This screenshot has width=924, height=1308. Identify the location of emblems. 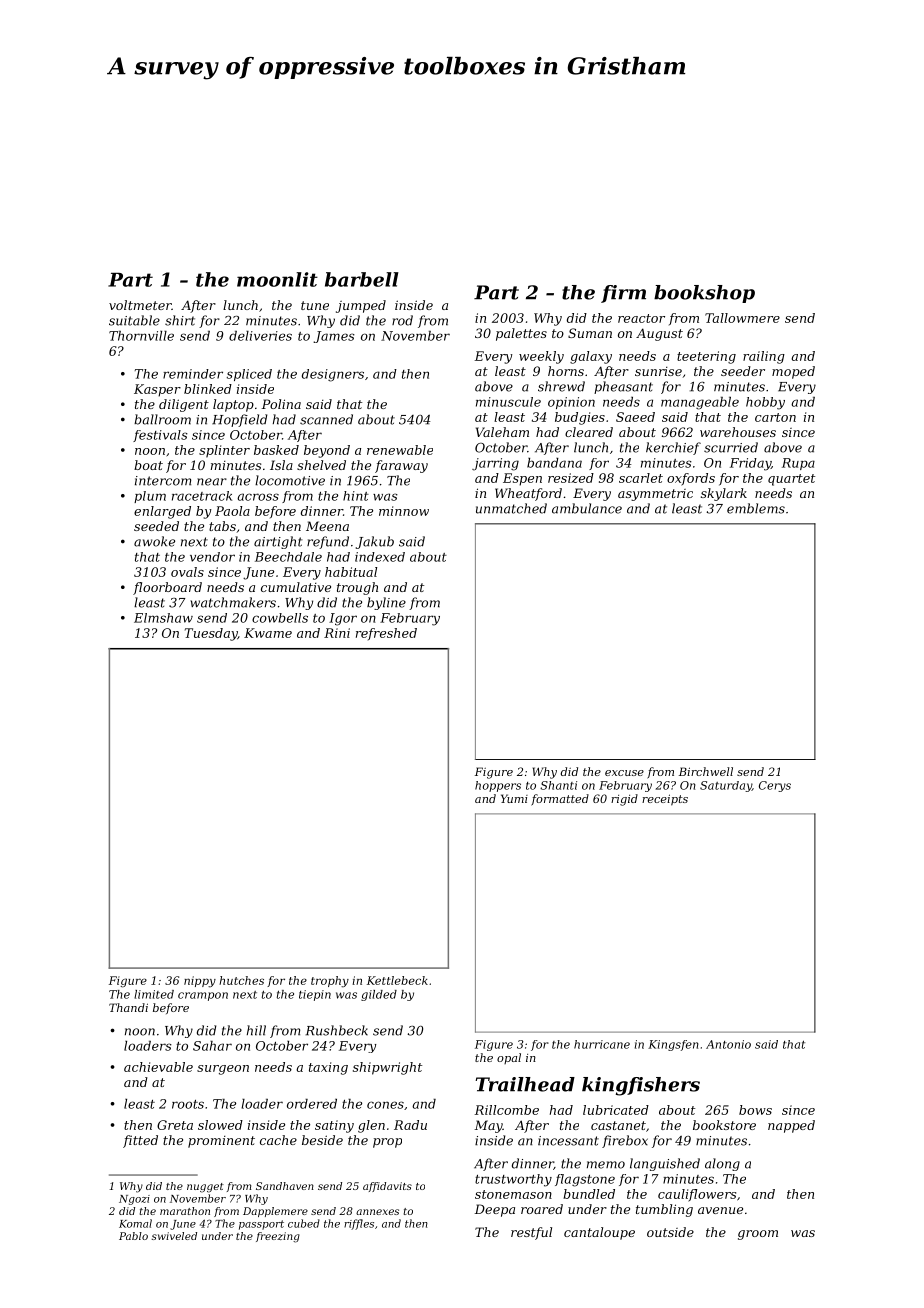
(756, 508).
